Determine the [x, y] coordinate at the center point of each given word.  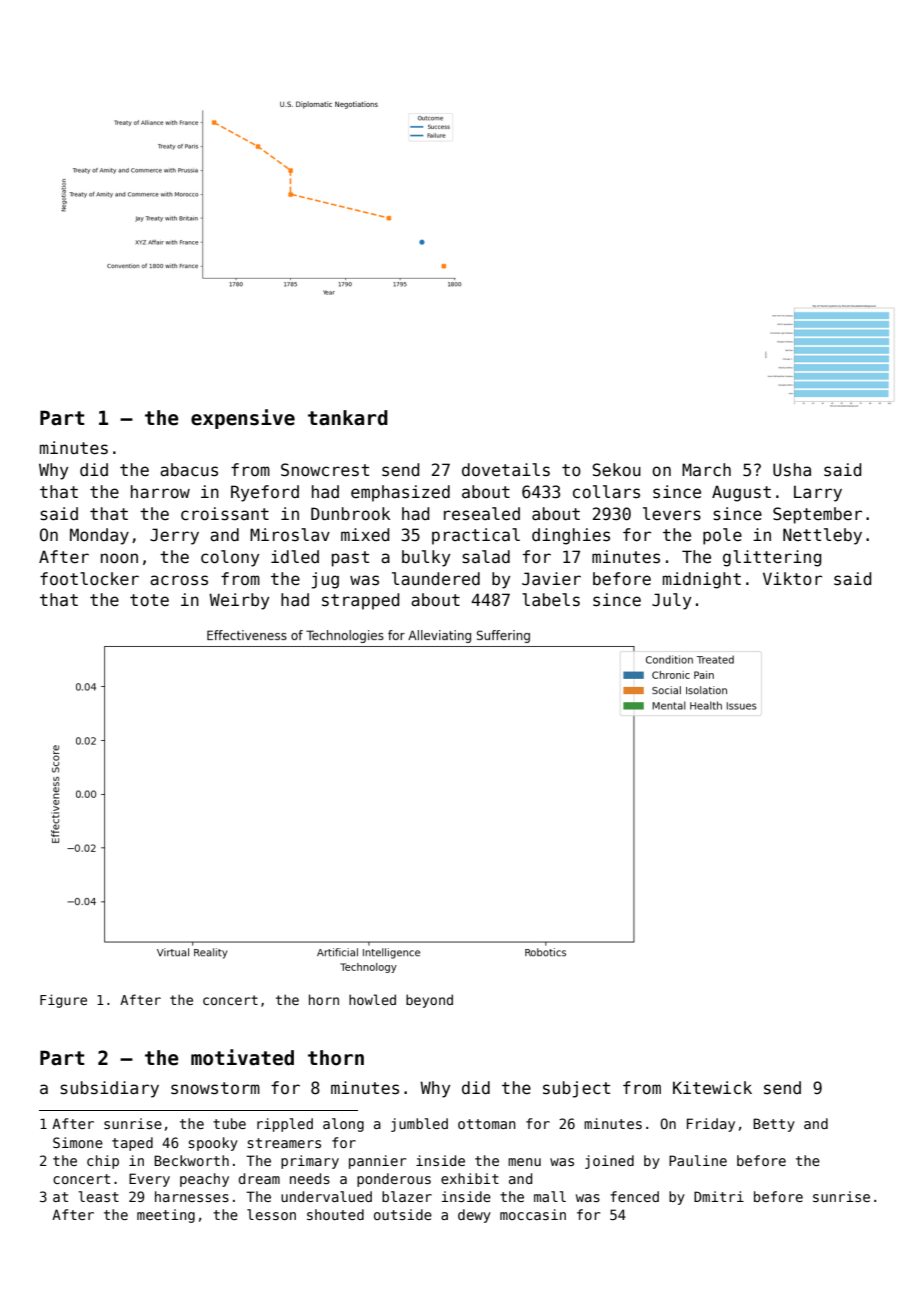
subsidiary [109, 1089]
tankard [348, 418]
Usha [792, 470]
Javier [551, 579]
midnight [702, 580]
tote [149, 600]
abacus [189, 470]
